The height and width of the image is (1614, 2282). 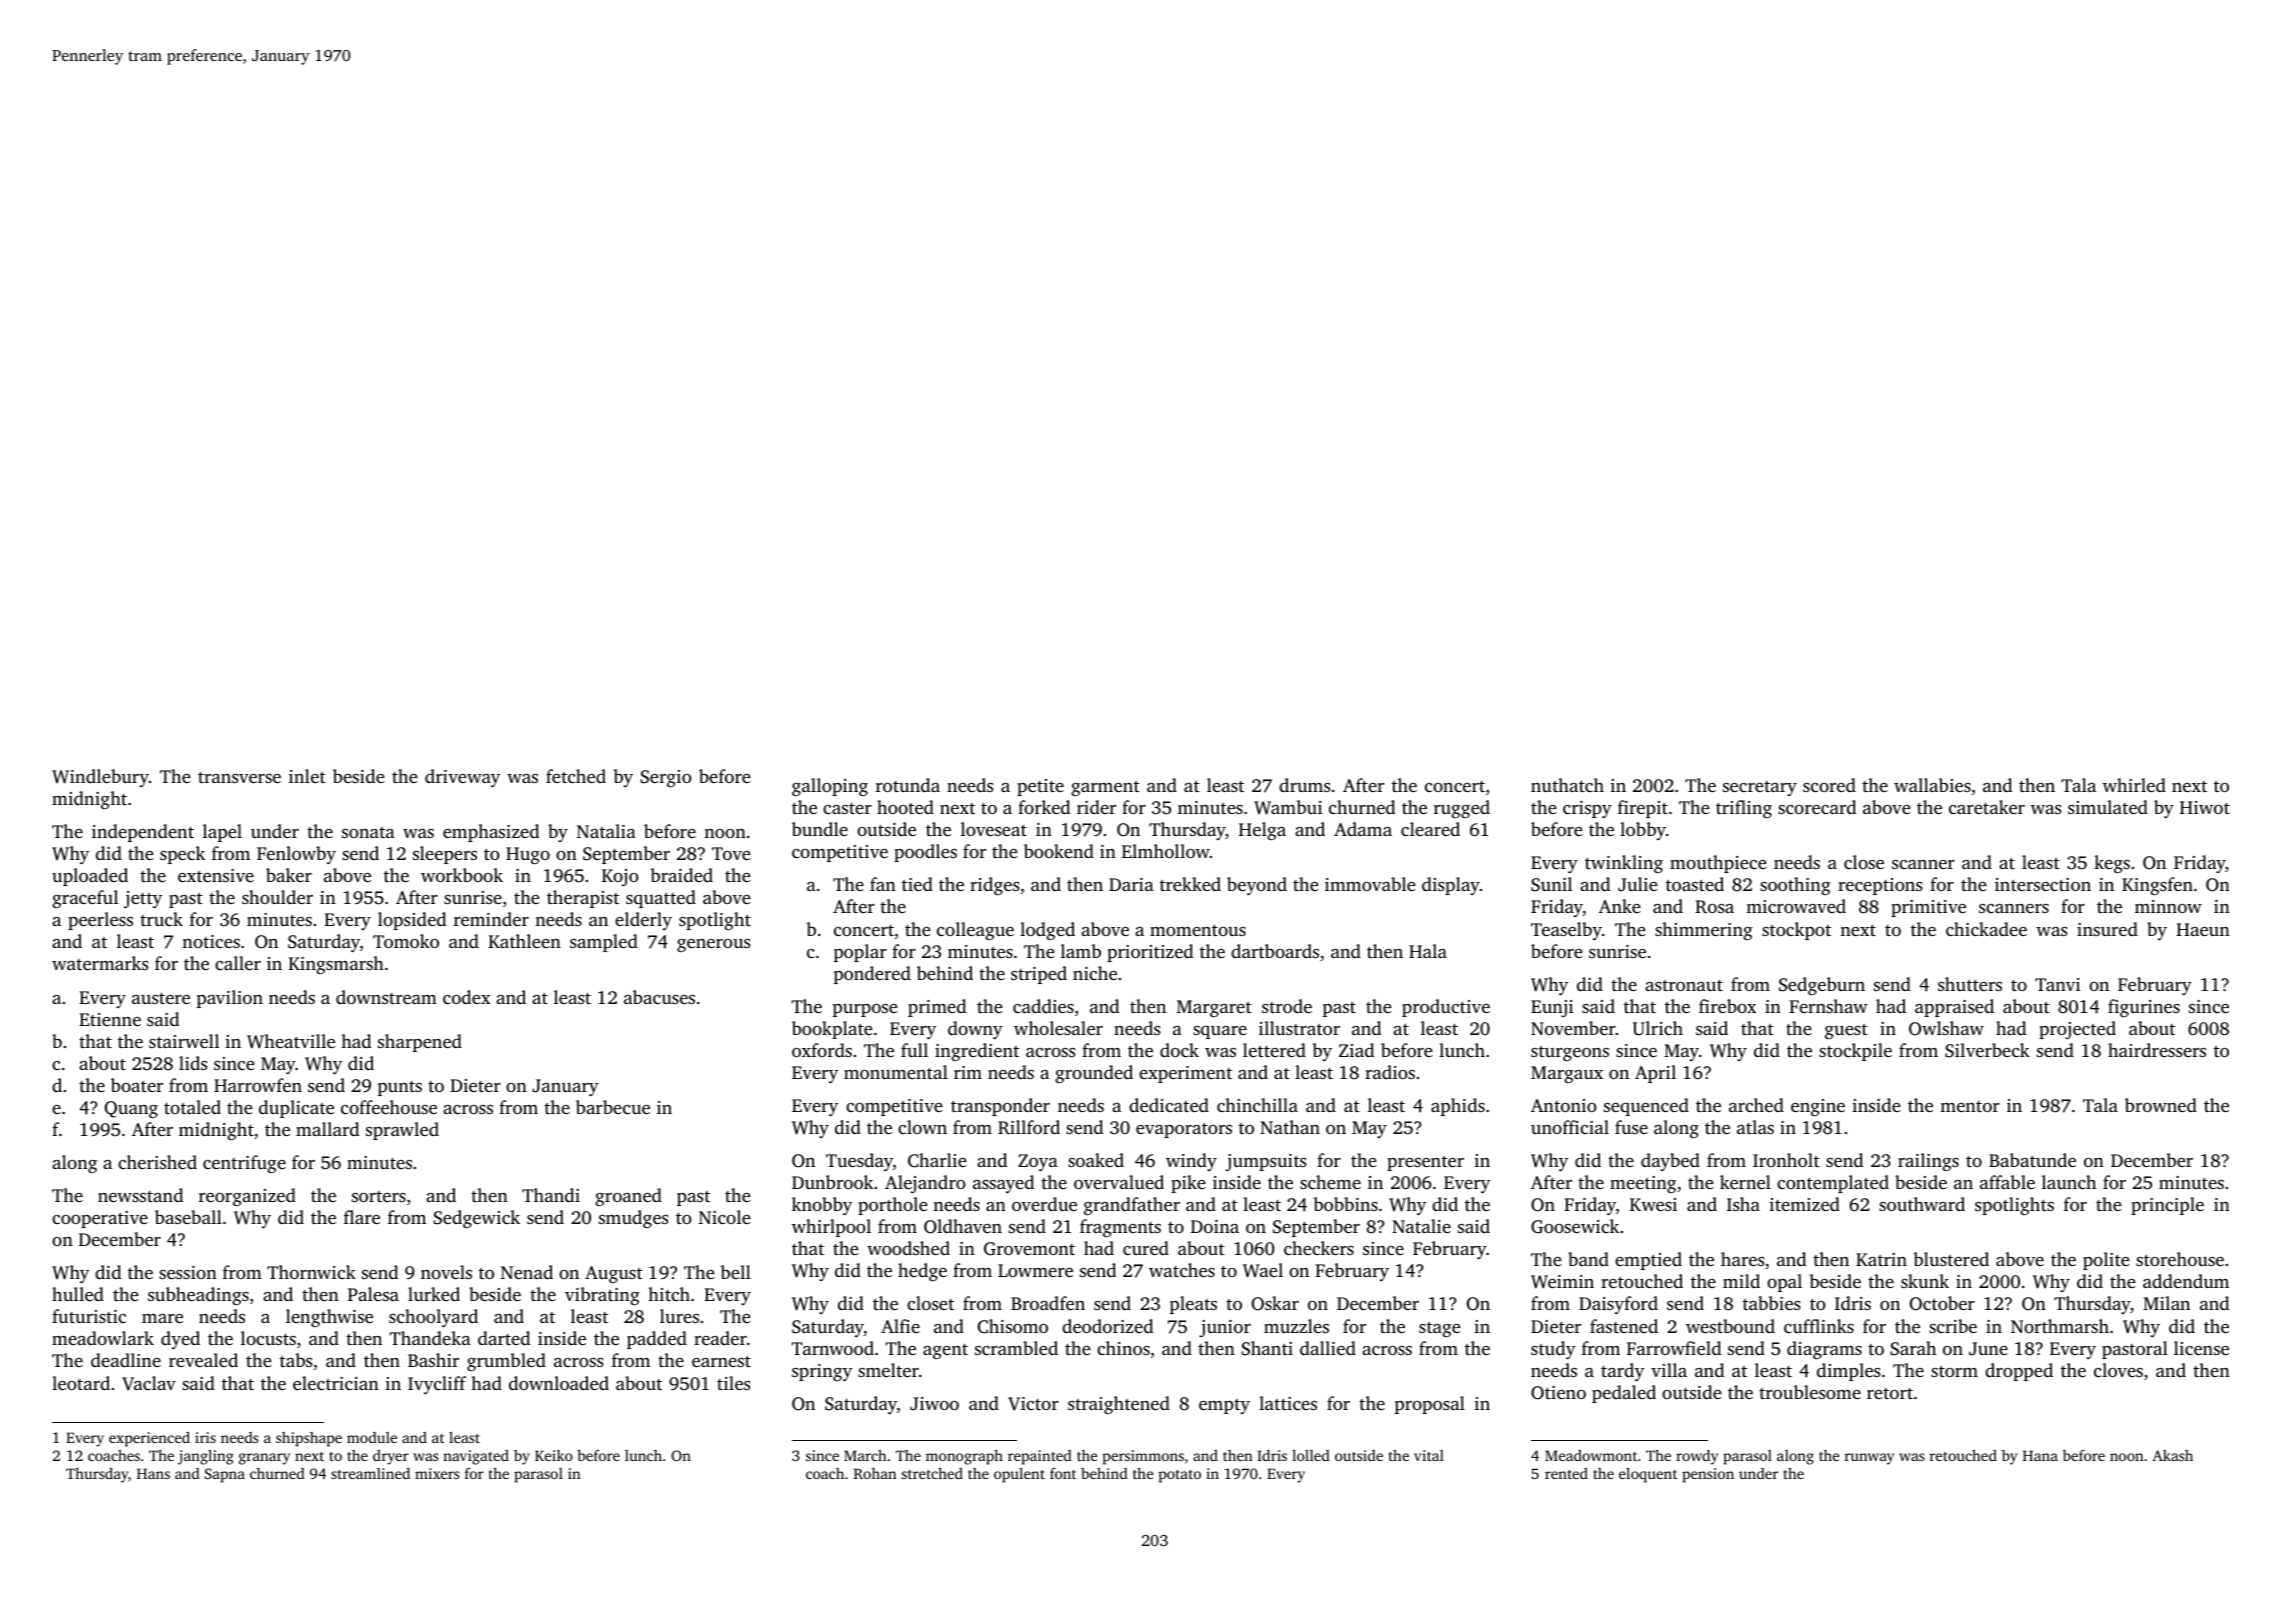 What do you see at coordinates (1214, 1008) in the image?
I see `Margaret` at bounding box center [1214, 1008].
